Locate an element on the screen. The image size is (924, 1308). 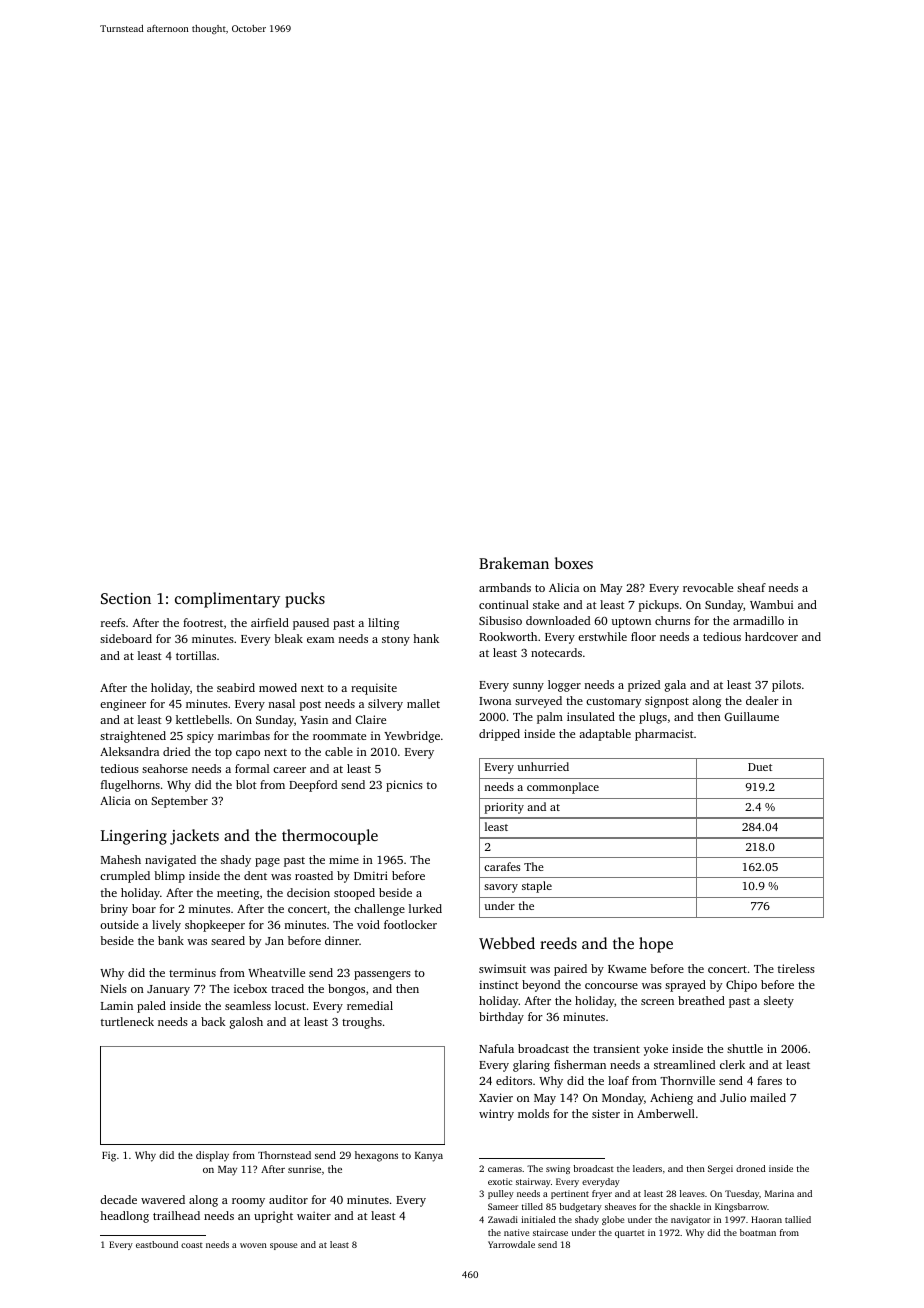
hardcover is located at coordinates (771, 636).
